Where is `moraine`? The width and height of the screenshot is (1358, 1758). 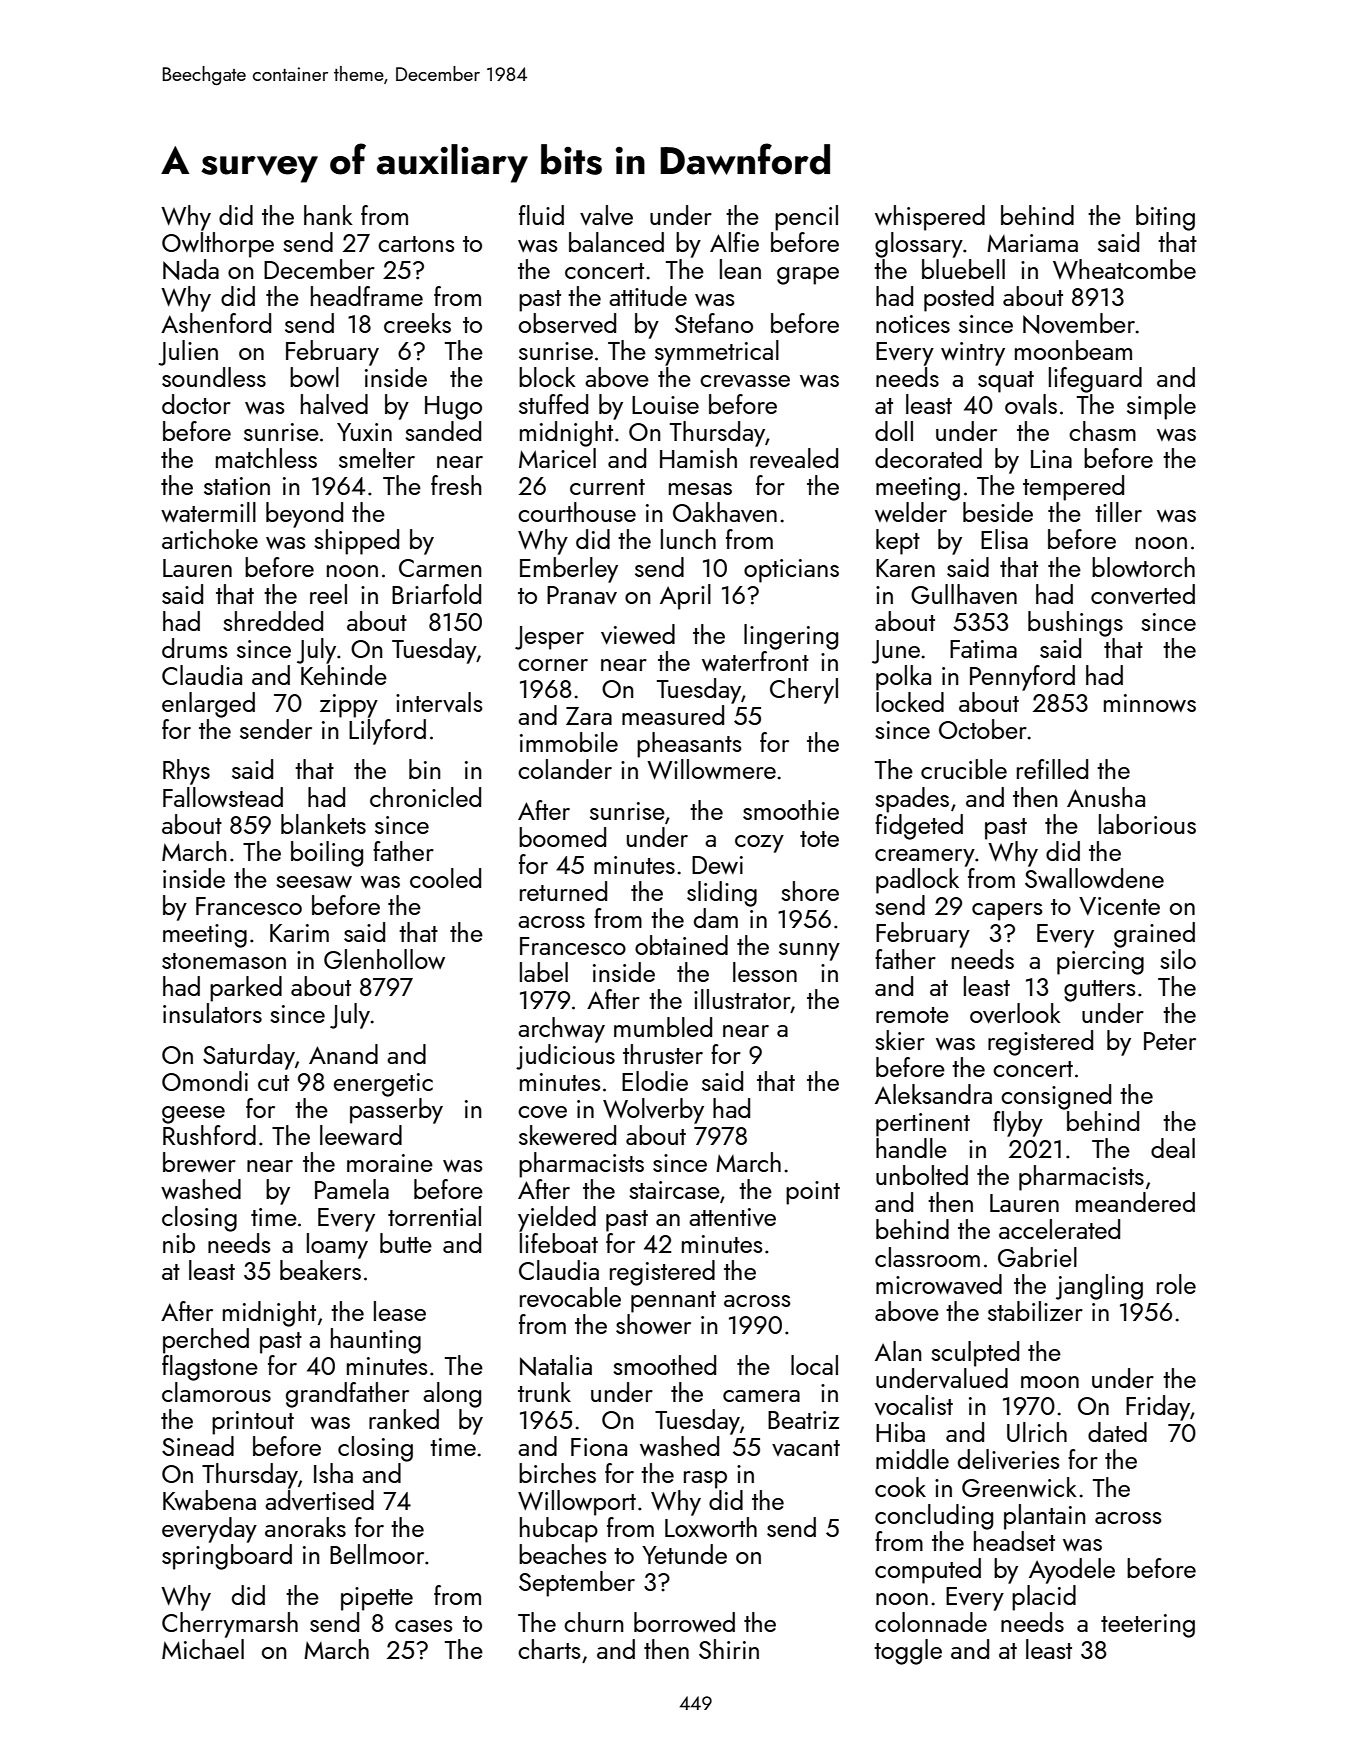
moraine is located at coordinates (390, 1163).
